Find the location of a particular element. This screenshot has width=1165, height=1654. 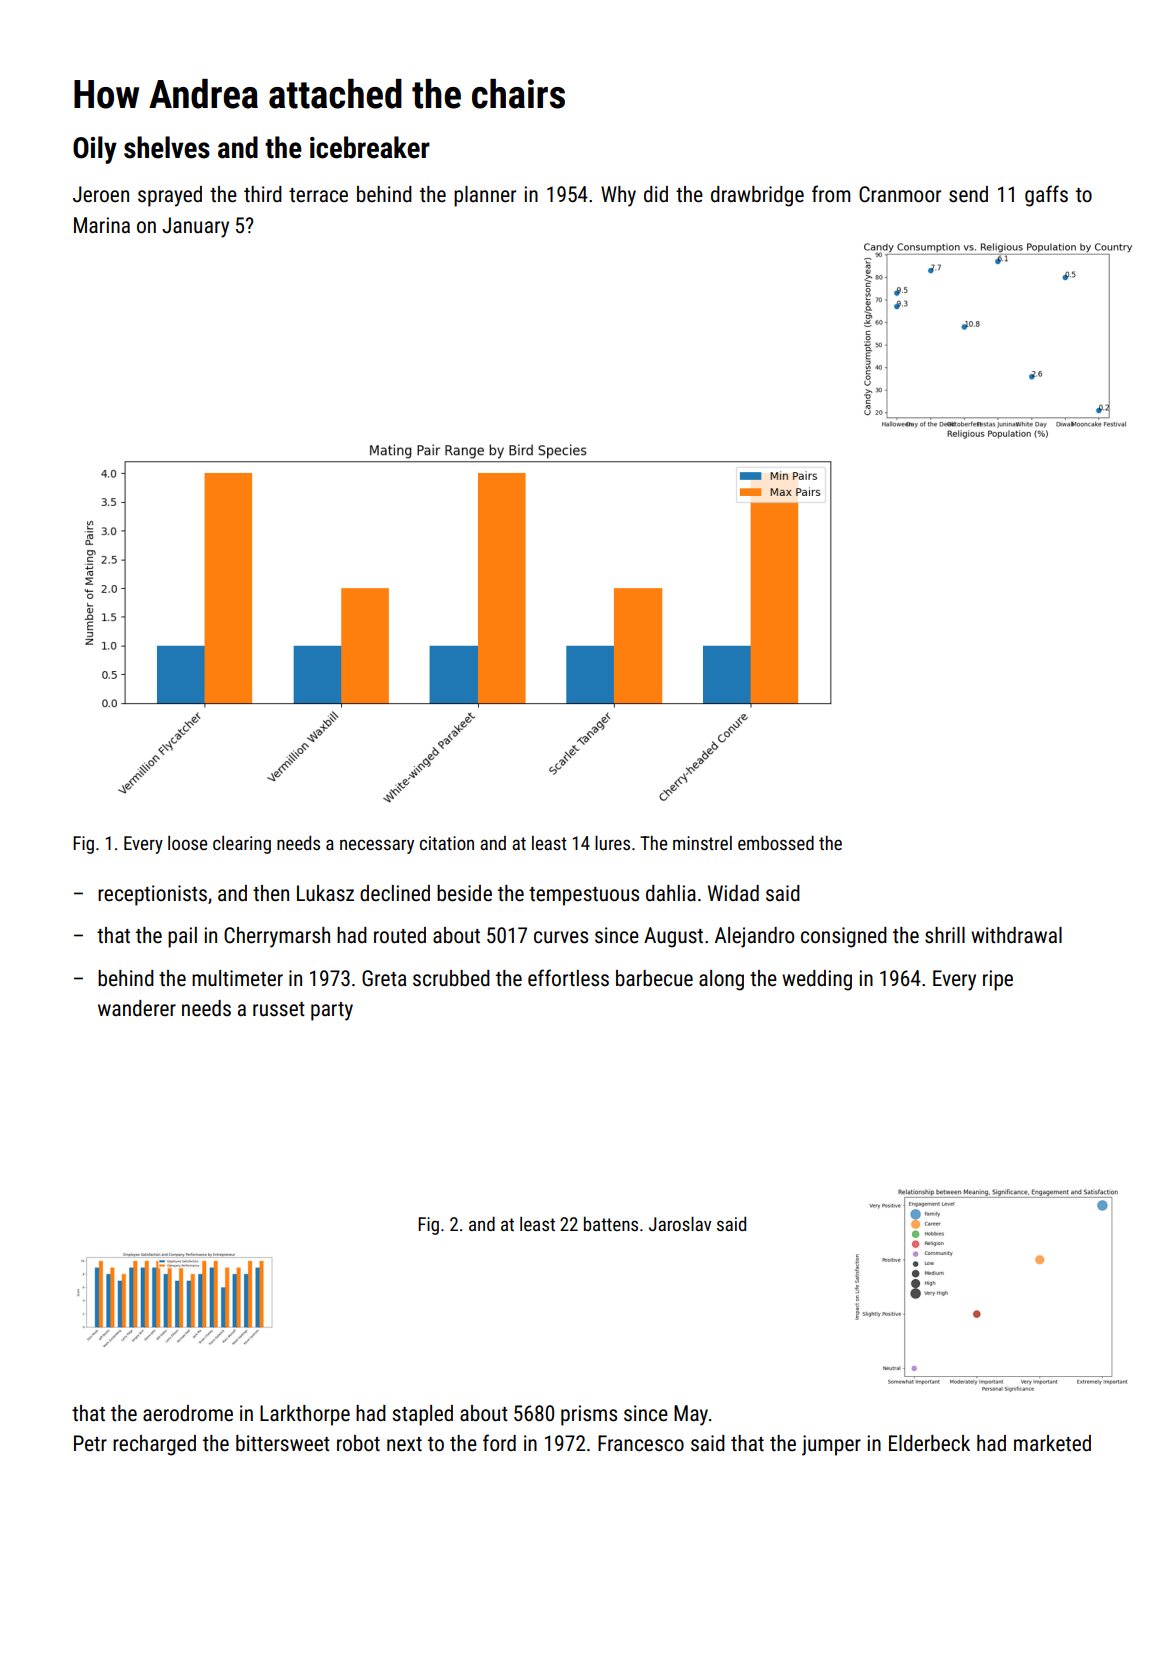

gaffs is located at coordinates (1046, 196).
